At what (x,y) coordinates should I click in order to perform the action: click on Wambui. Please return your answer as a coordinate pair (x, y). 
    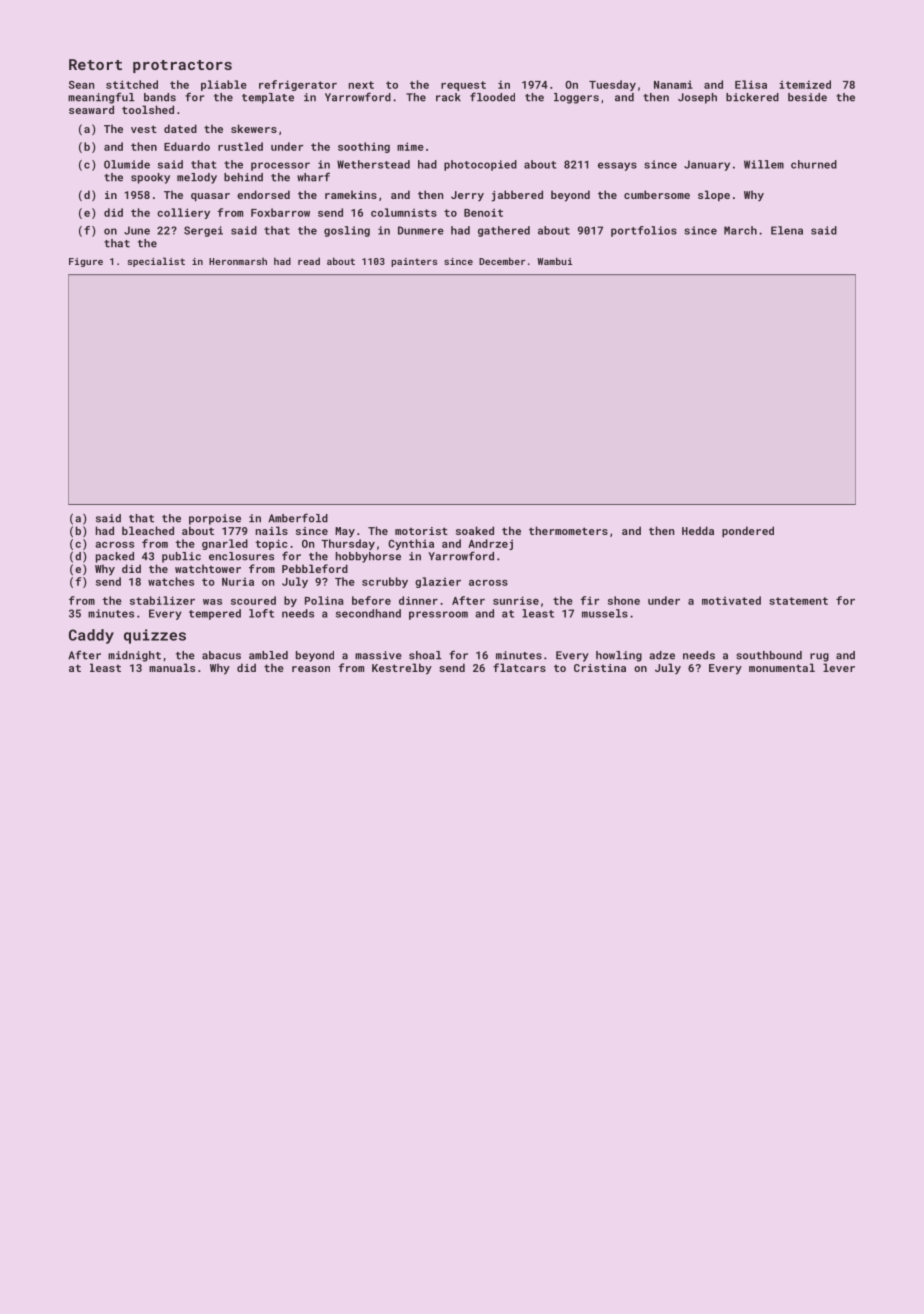
    Looking at the image, I should click on (554, 261).
